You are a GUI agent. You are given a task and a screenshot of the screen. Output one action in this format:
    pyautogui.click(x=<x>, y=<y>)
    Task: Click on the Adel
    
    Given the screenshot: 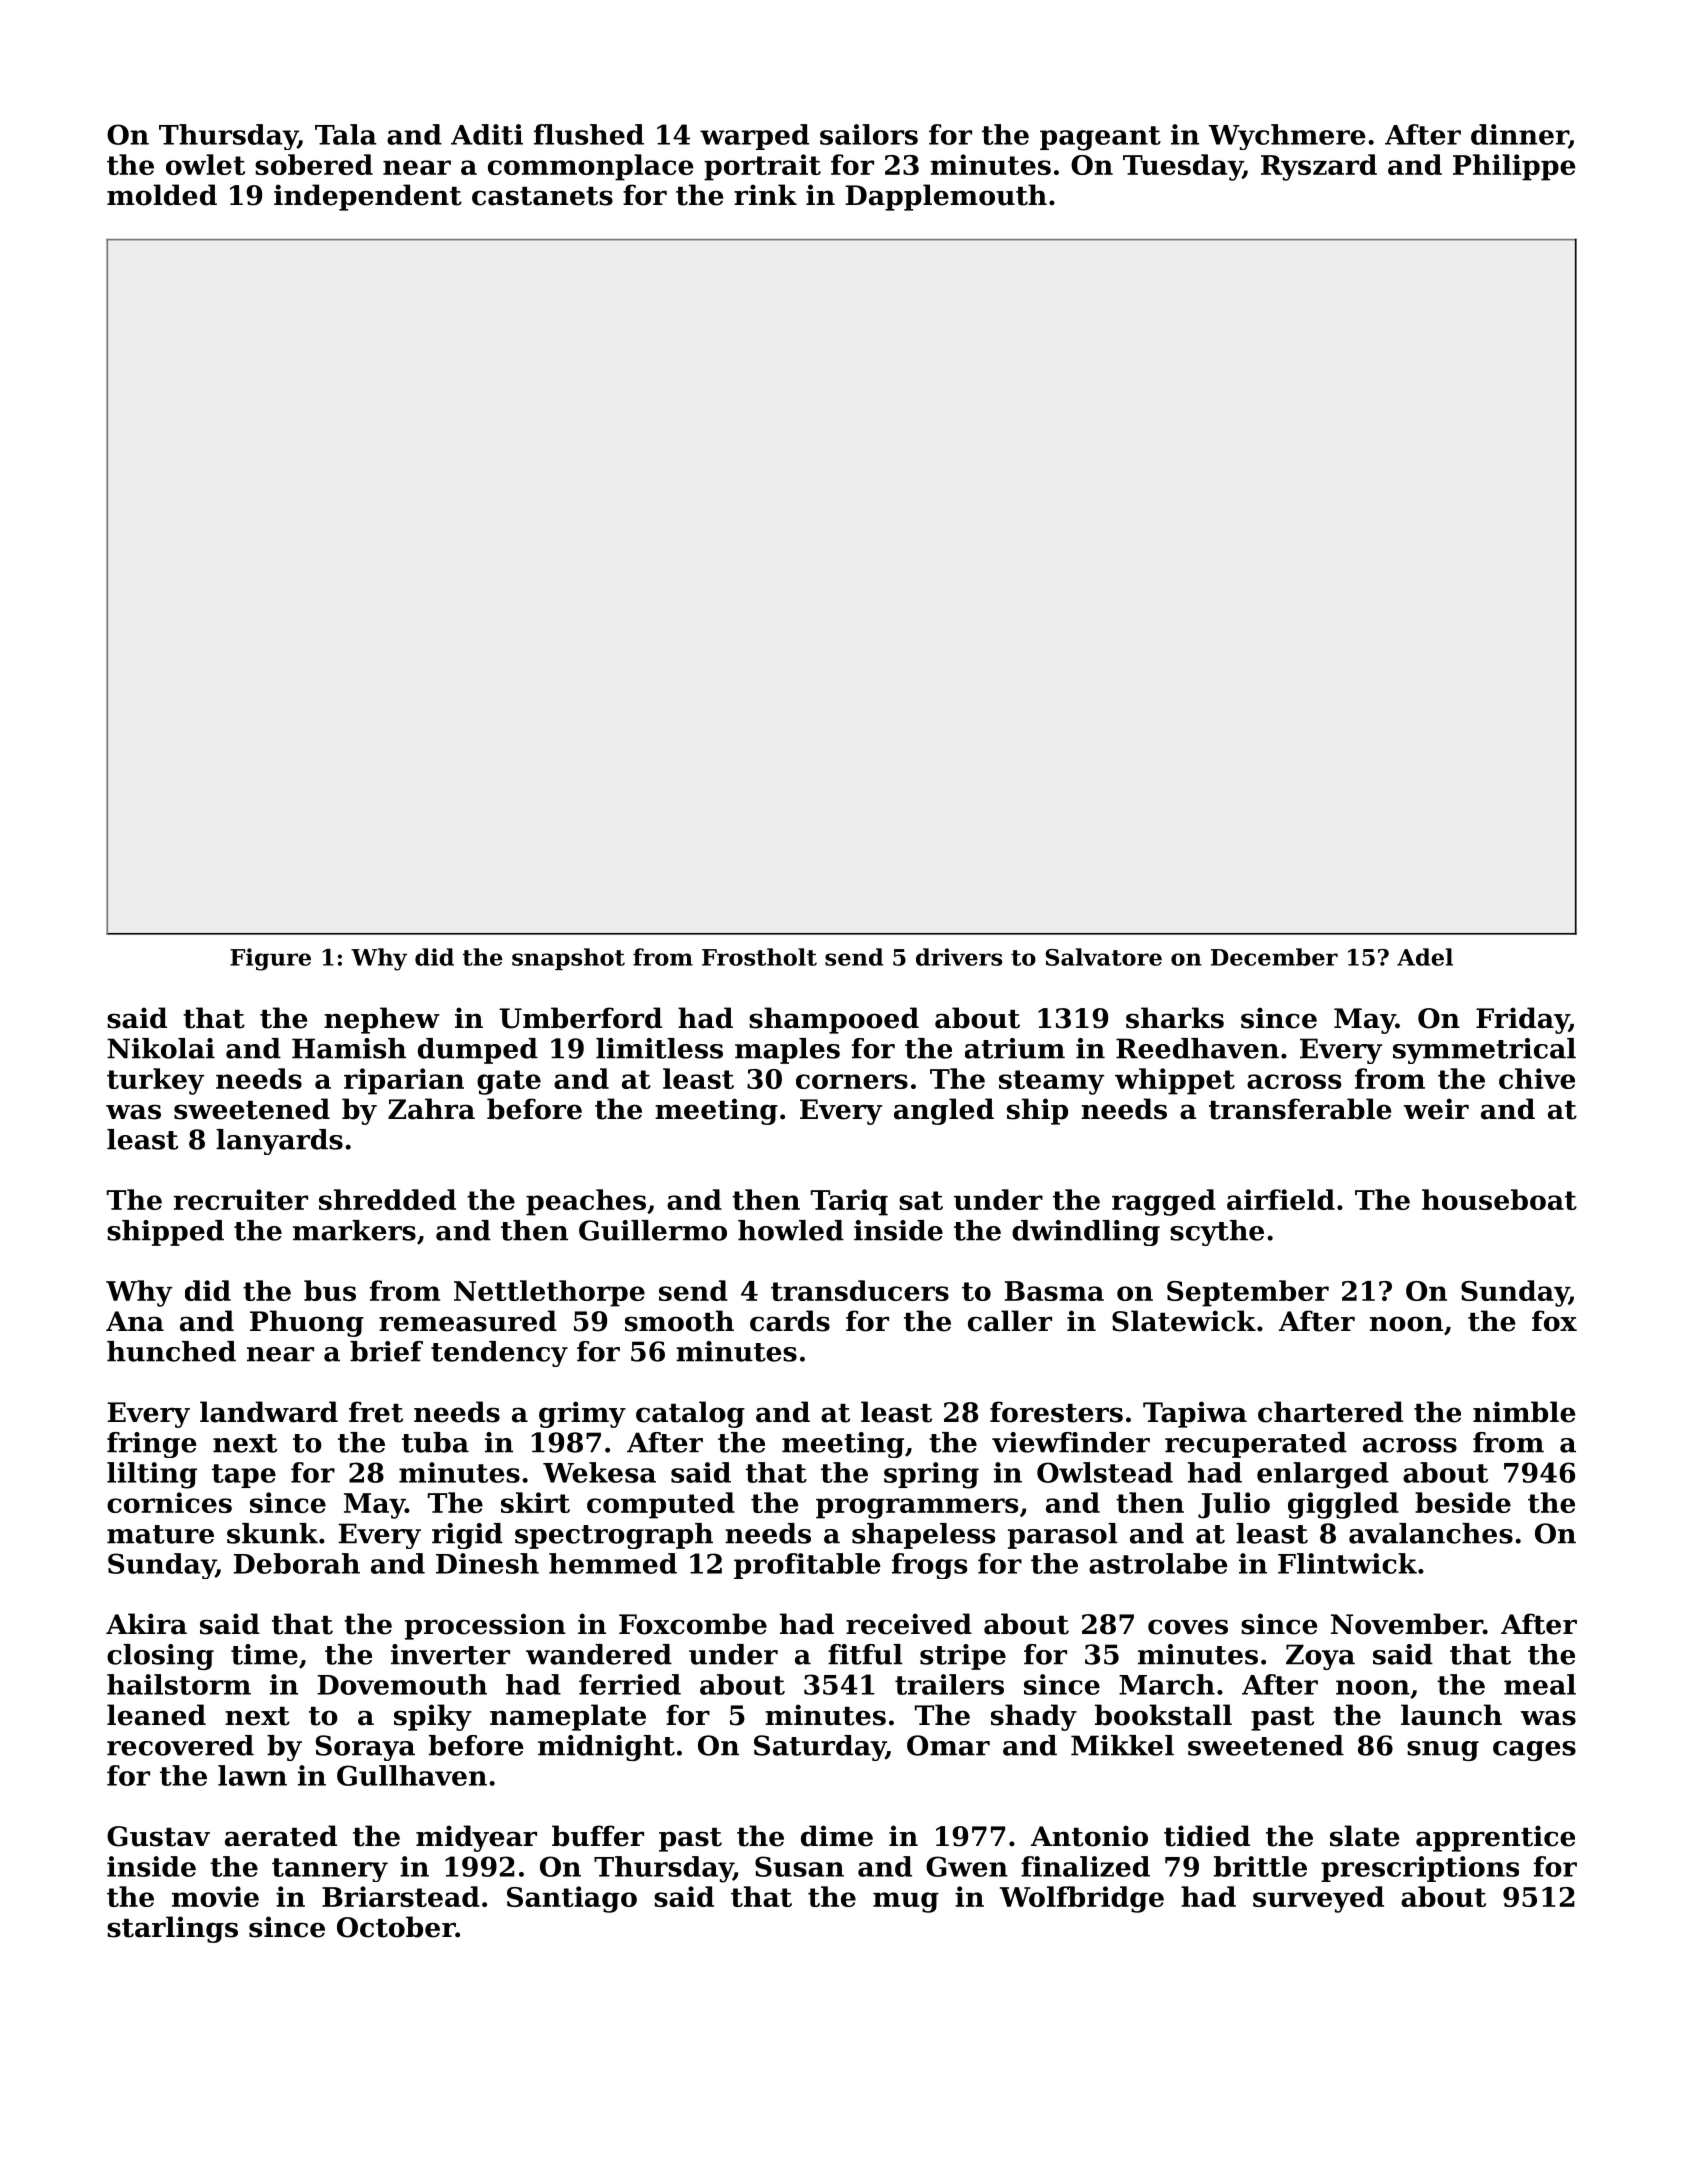 What is the action you would take?
    pyautogui.click(x=1425, y=957)
